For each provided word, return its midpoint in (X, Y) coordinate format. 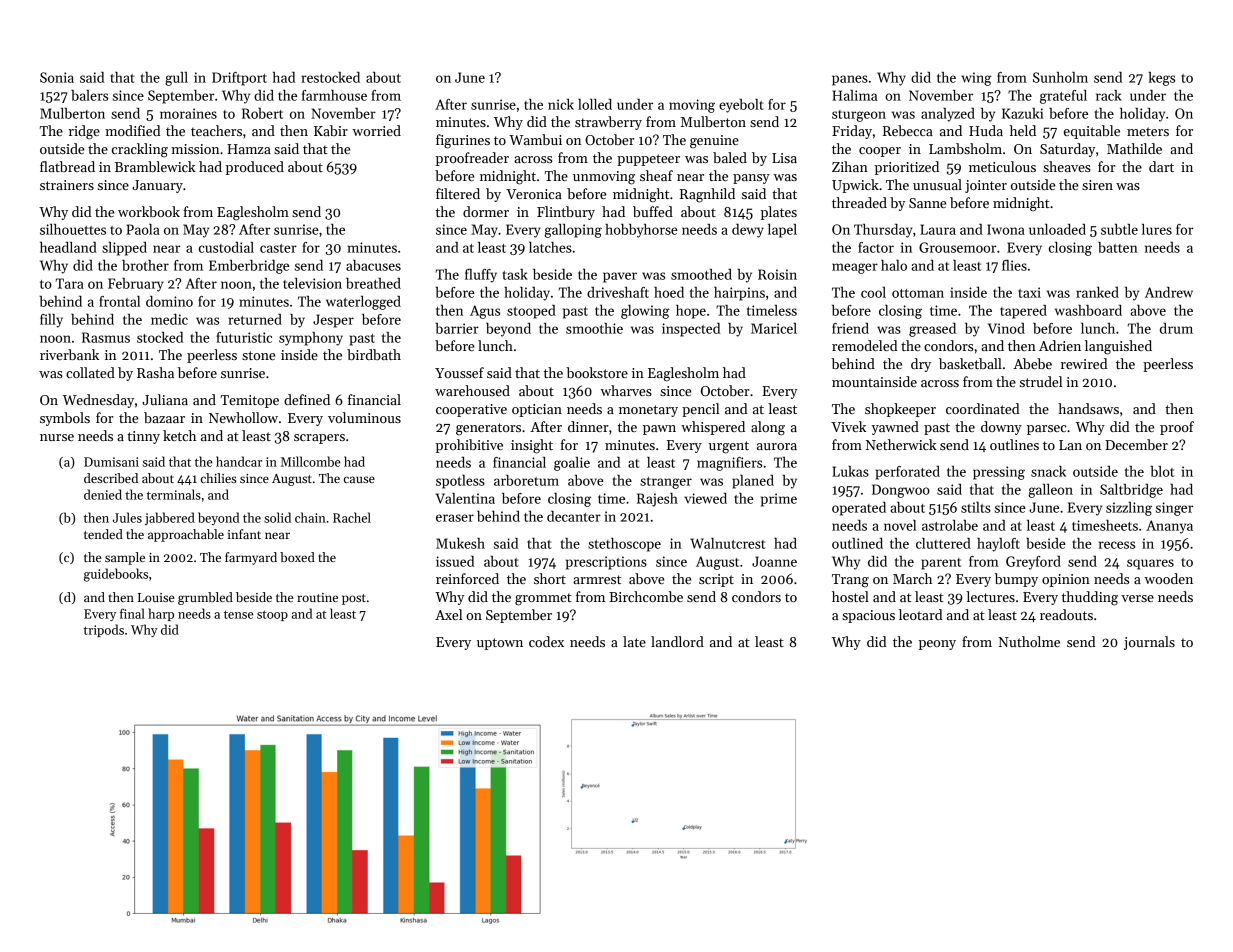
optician (537, 410)
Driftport (239, 79)
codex (546, 641)
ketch (179, 435)
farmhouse (334, 95)
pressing (999, 473)
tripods (104, 630)
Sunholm (1060, 77)
